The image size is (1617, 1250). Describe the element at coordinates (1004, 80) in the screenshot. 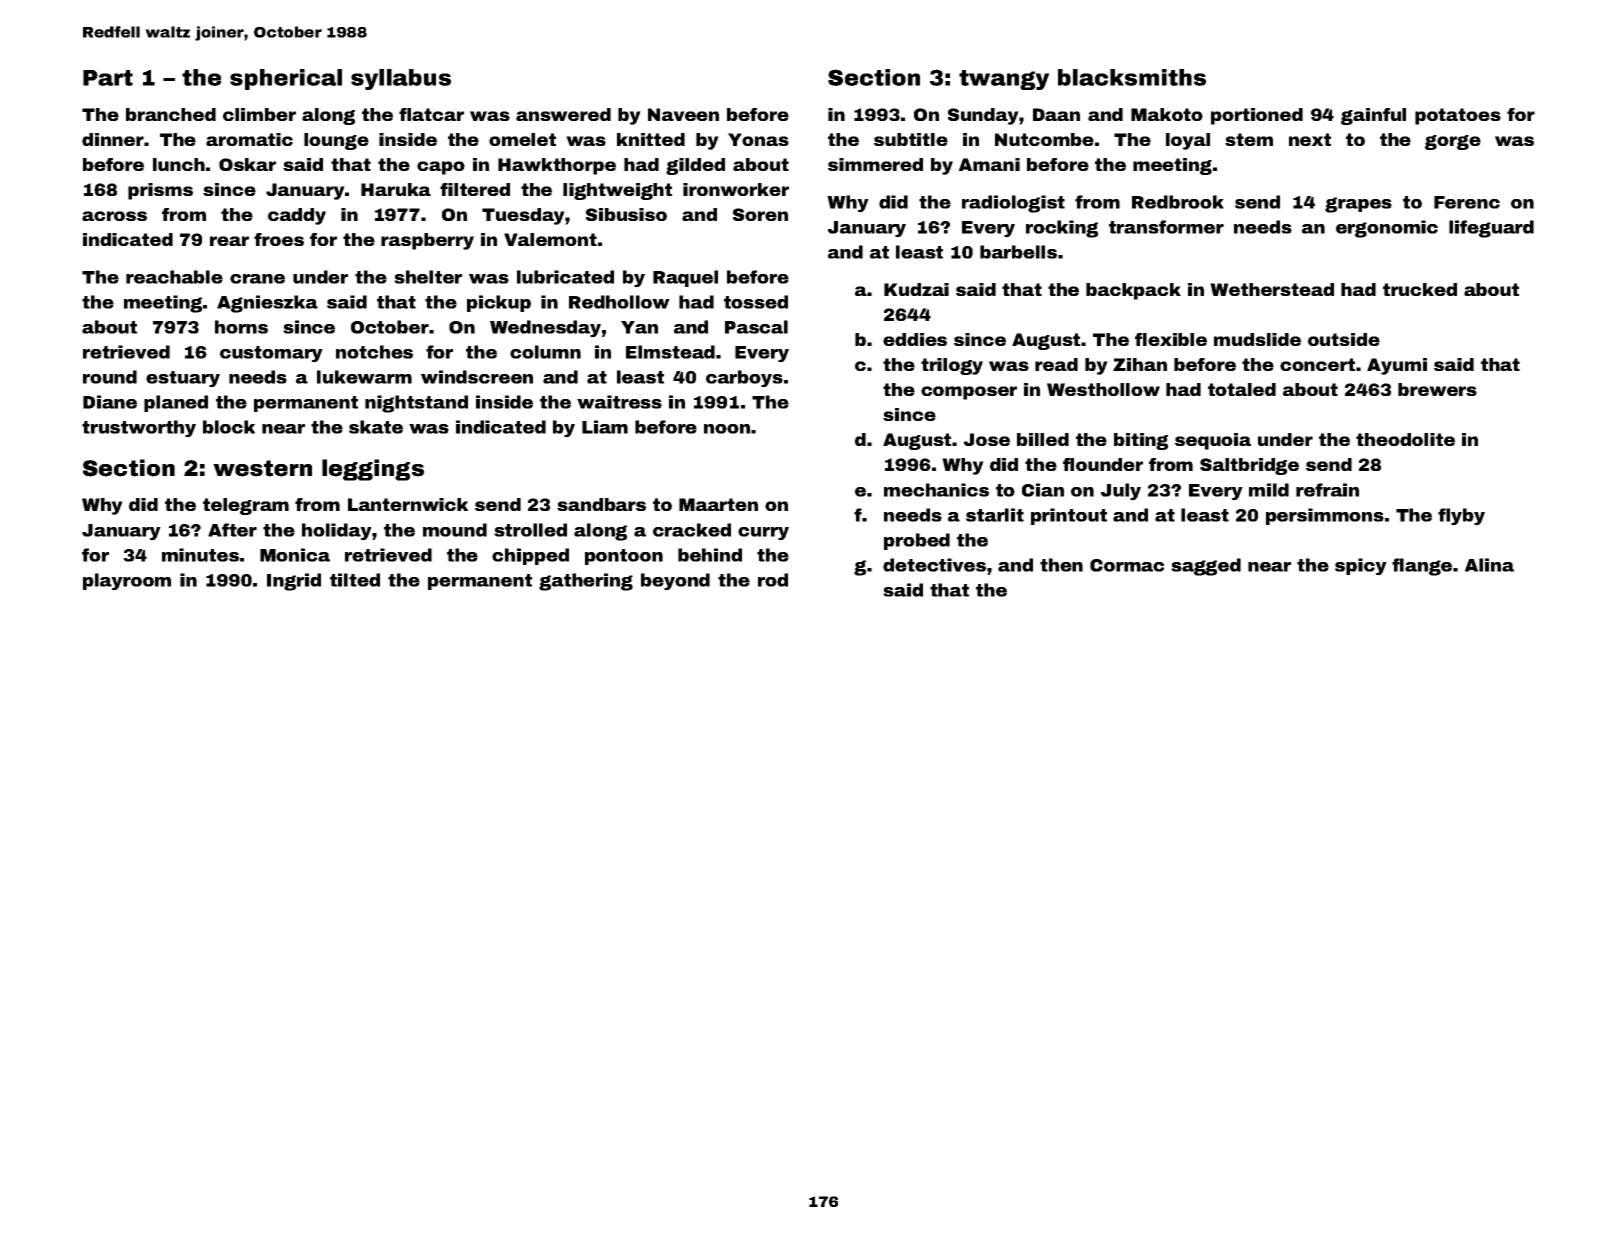

I see `twangy` at that location.
